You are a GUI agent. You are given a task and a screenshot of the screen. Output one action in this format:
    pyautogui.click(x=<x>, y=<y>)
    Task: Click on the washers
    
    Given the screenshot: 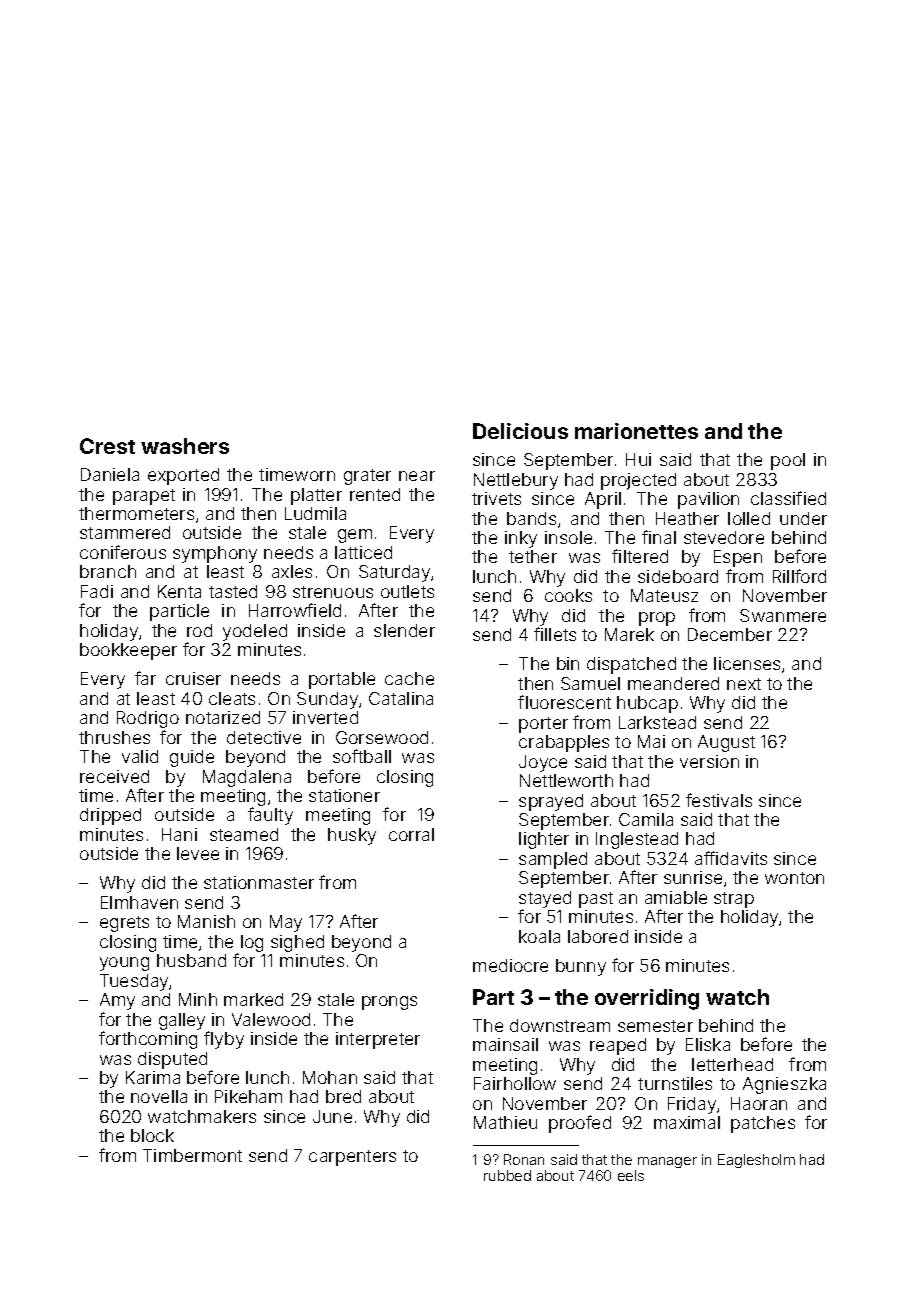 What is the action you would take?
    pyautogui.click(x=185, y=446)
